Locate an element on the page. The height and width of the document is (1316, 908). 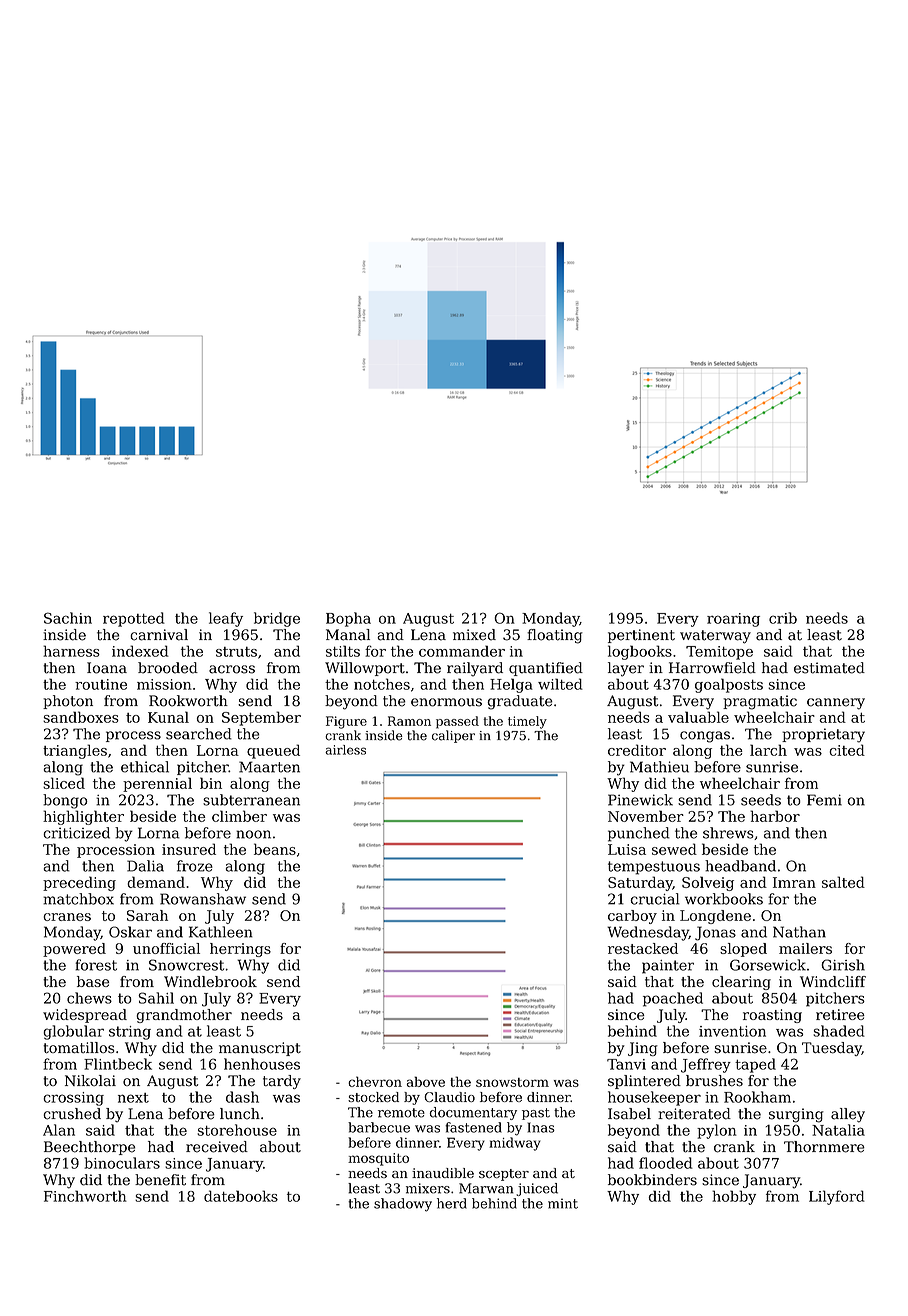
leafy is located at coordinates (226, 619).
